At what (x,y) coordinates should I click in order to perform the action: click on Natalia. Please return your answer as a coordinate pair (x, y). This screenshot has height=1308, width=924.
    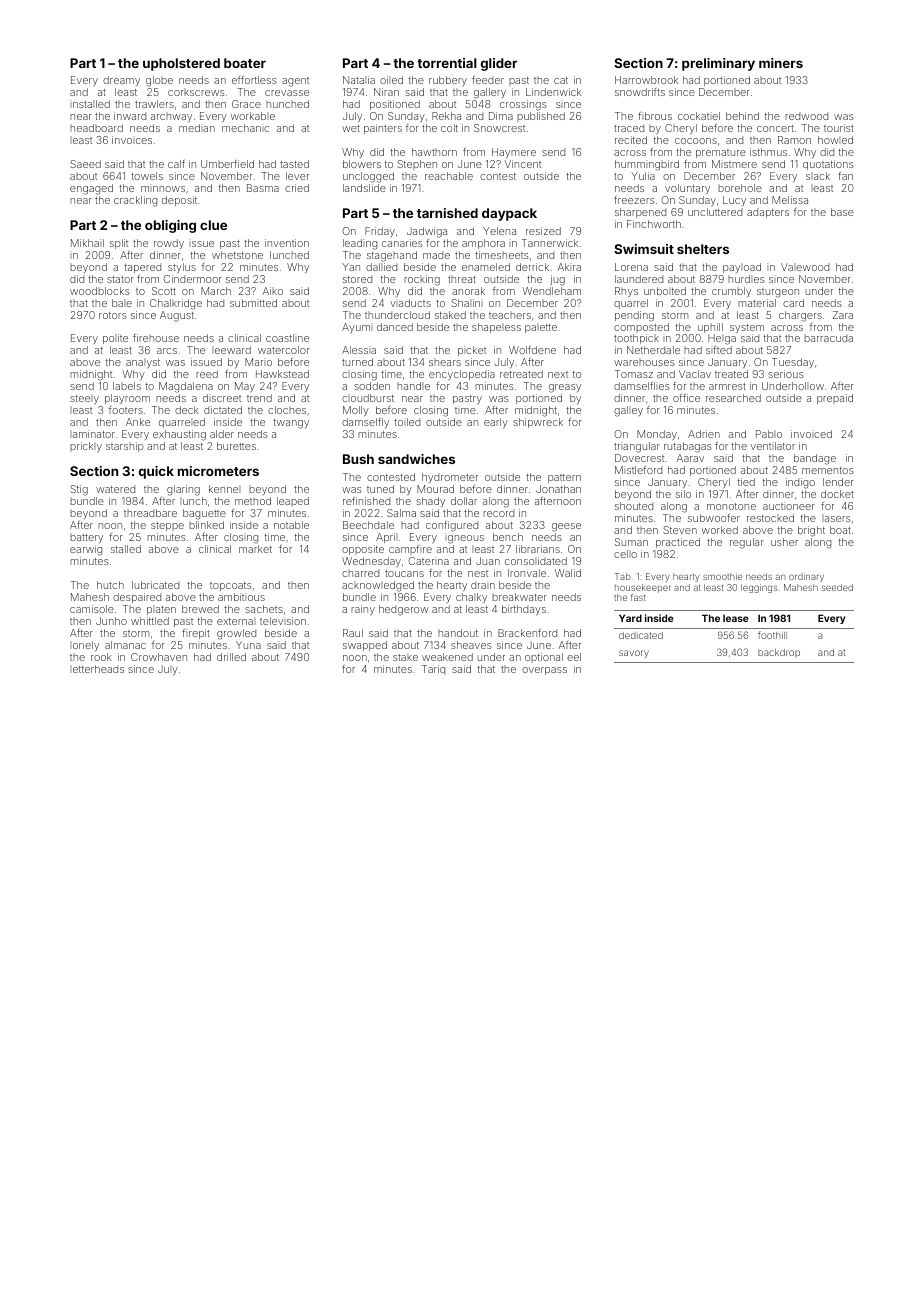
    Looking at the image, I should click on (359, 80).
